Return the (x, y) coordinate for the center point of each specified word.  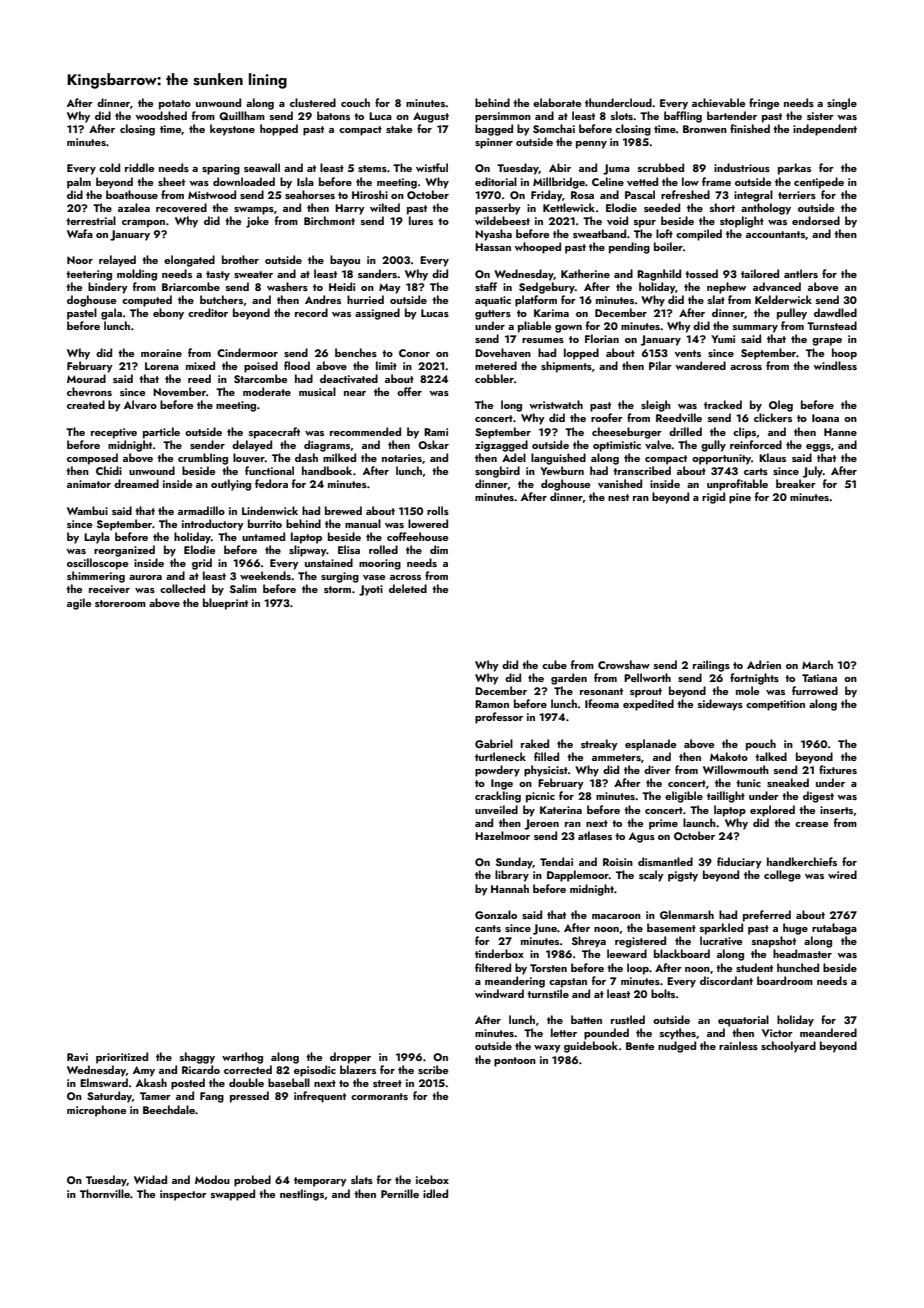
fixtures (838, 769)
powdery (497, 771)
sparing (221, 169)
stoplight (742, 222)
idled (435, 1193)
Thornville (105, 1193)
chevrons (89, 391)
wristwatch (556, 404)
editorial (496, 181)
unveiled (496, 809)
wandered (700, 365)
